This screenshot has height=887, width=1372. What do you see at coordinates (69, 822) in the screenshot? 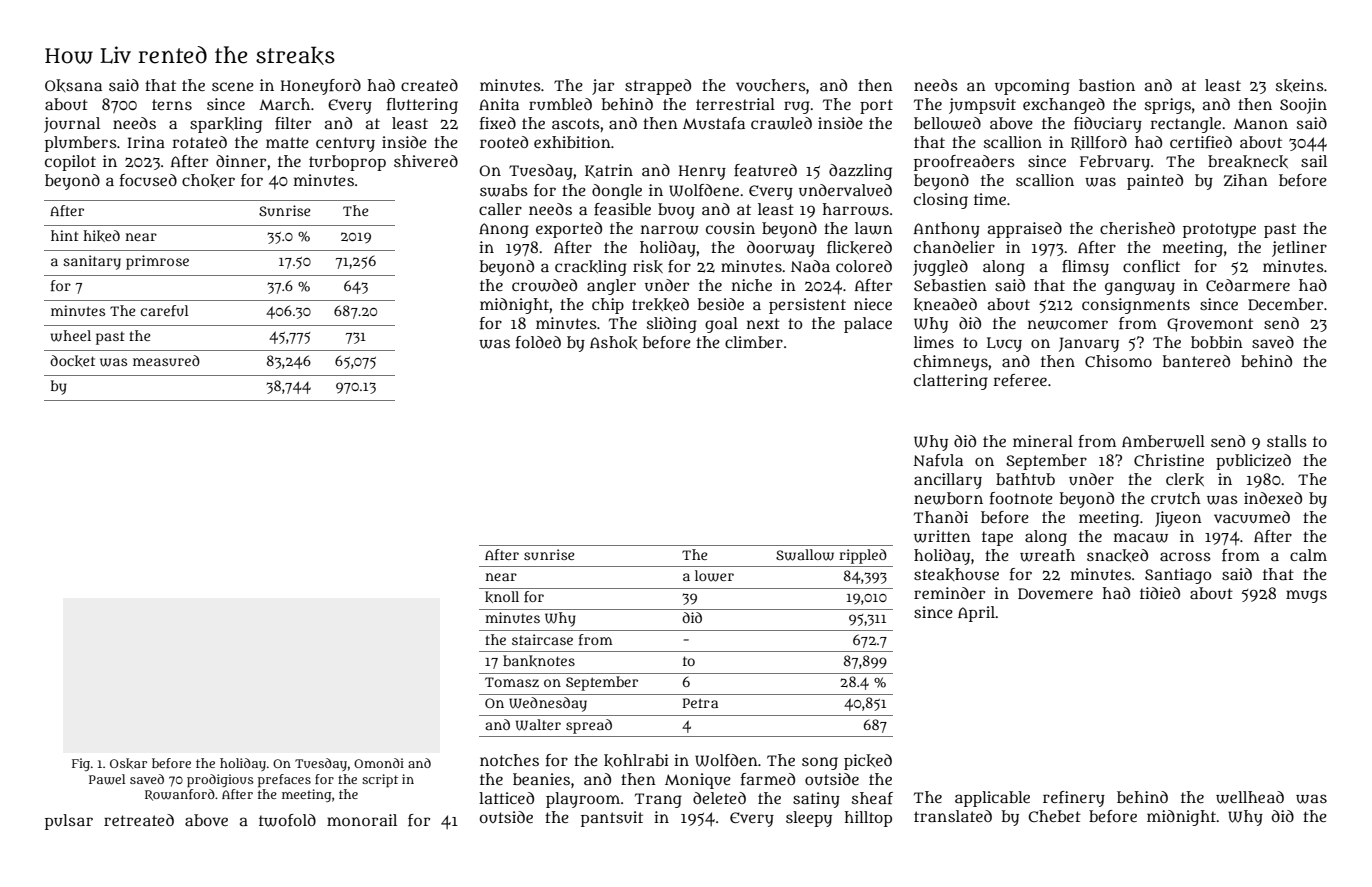
I see `pulsar` at bounding box center [69, 822].
